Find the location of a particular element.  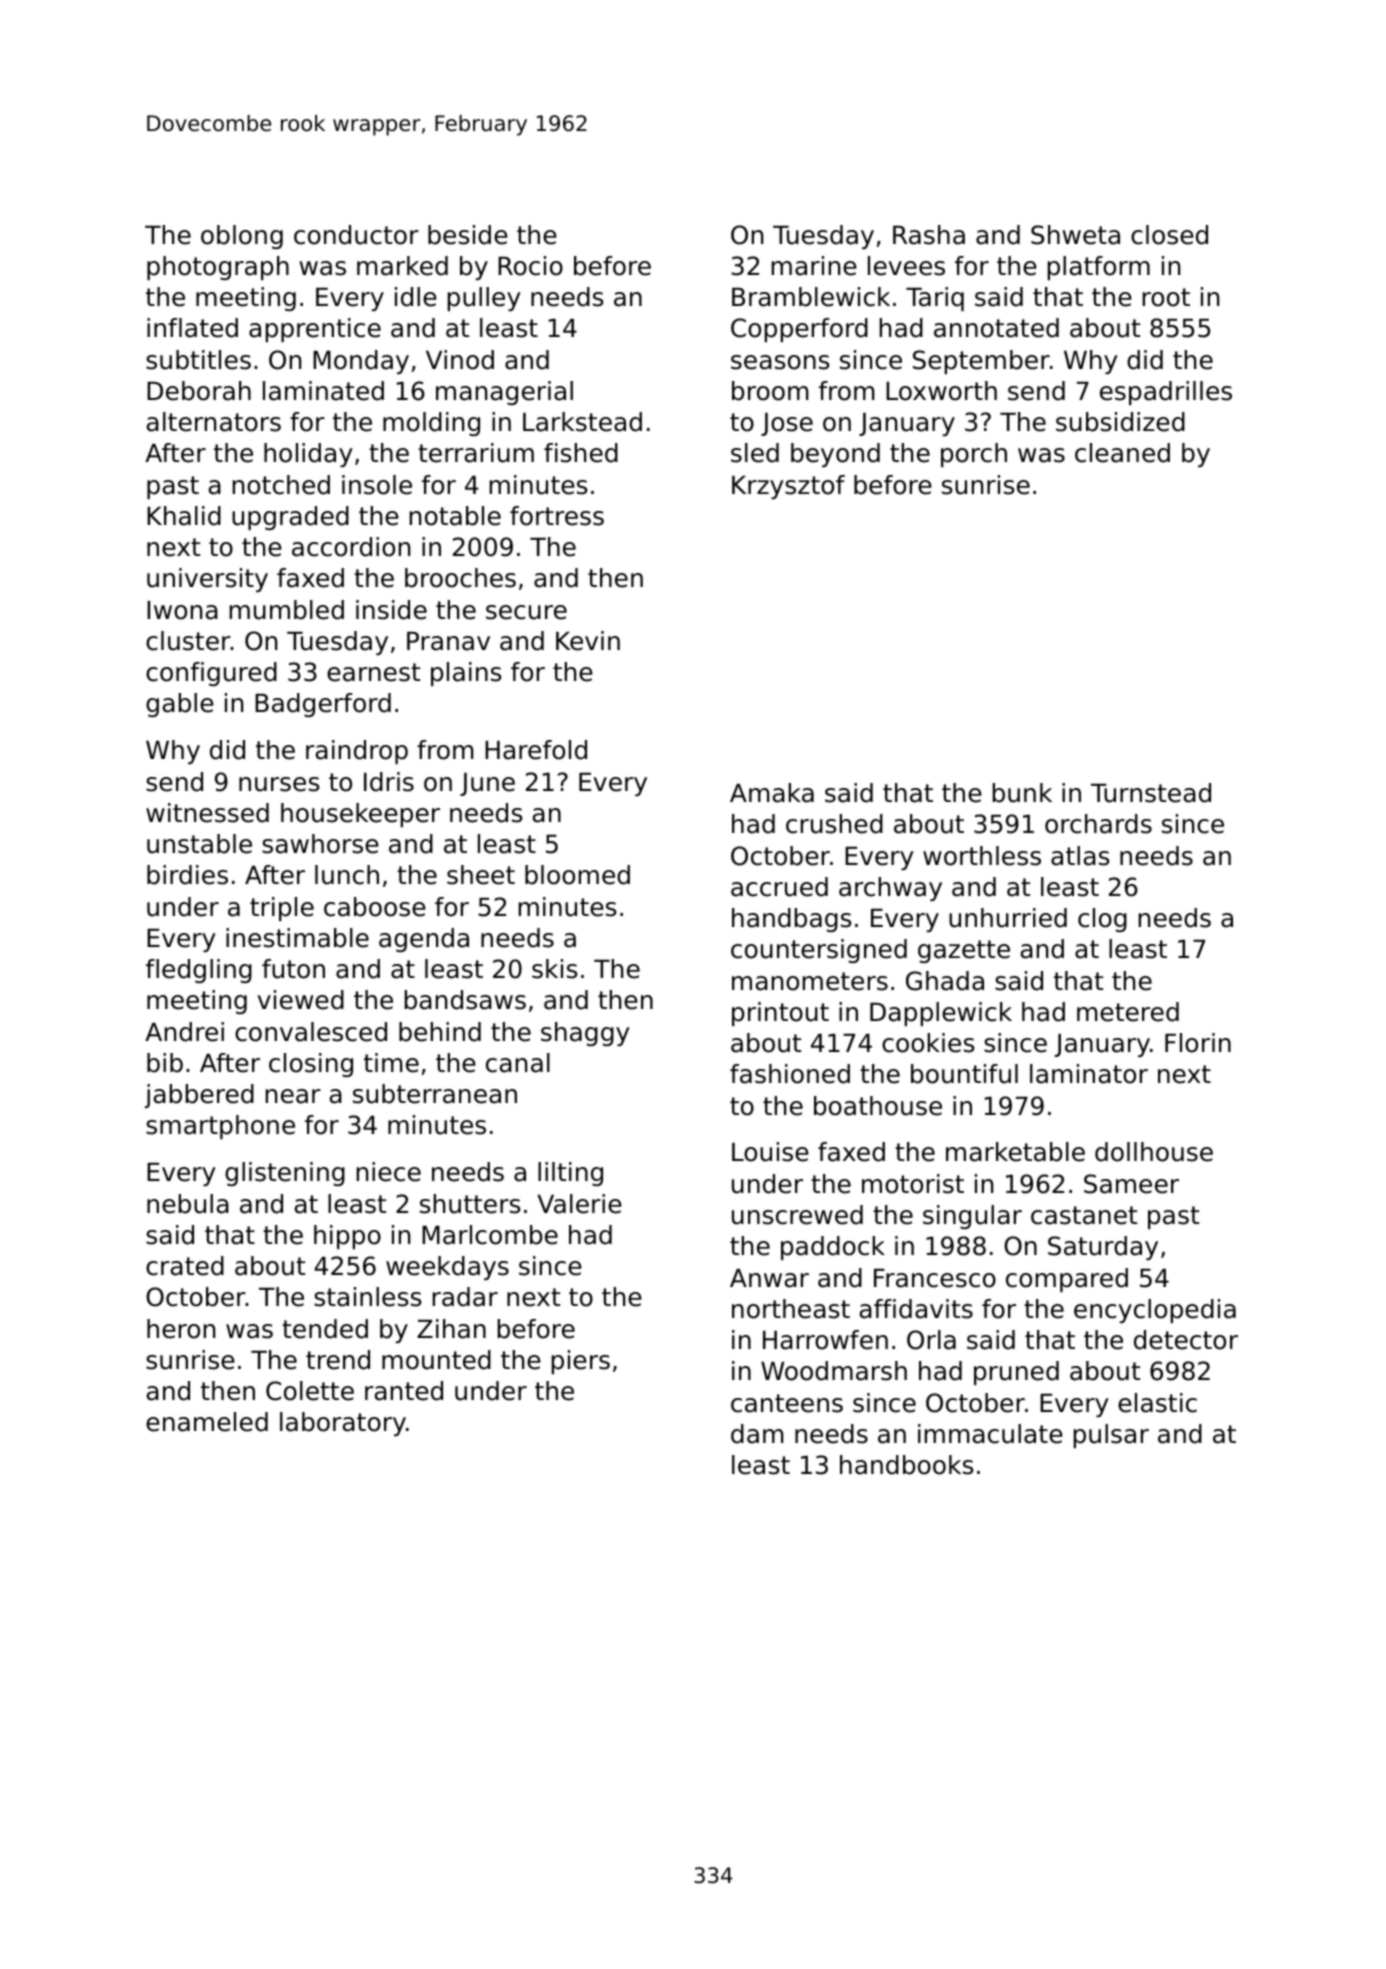

laboratory is located at coordinates (343, 1424).
